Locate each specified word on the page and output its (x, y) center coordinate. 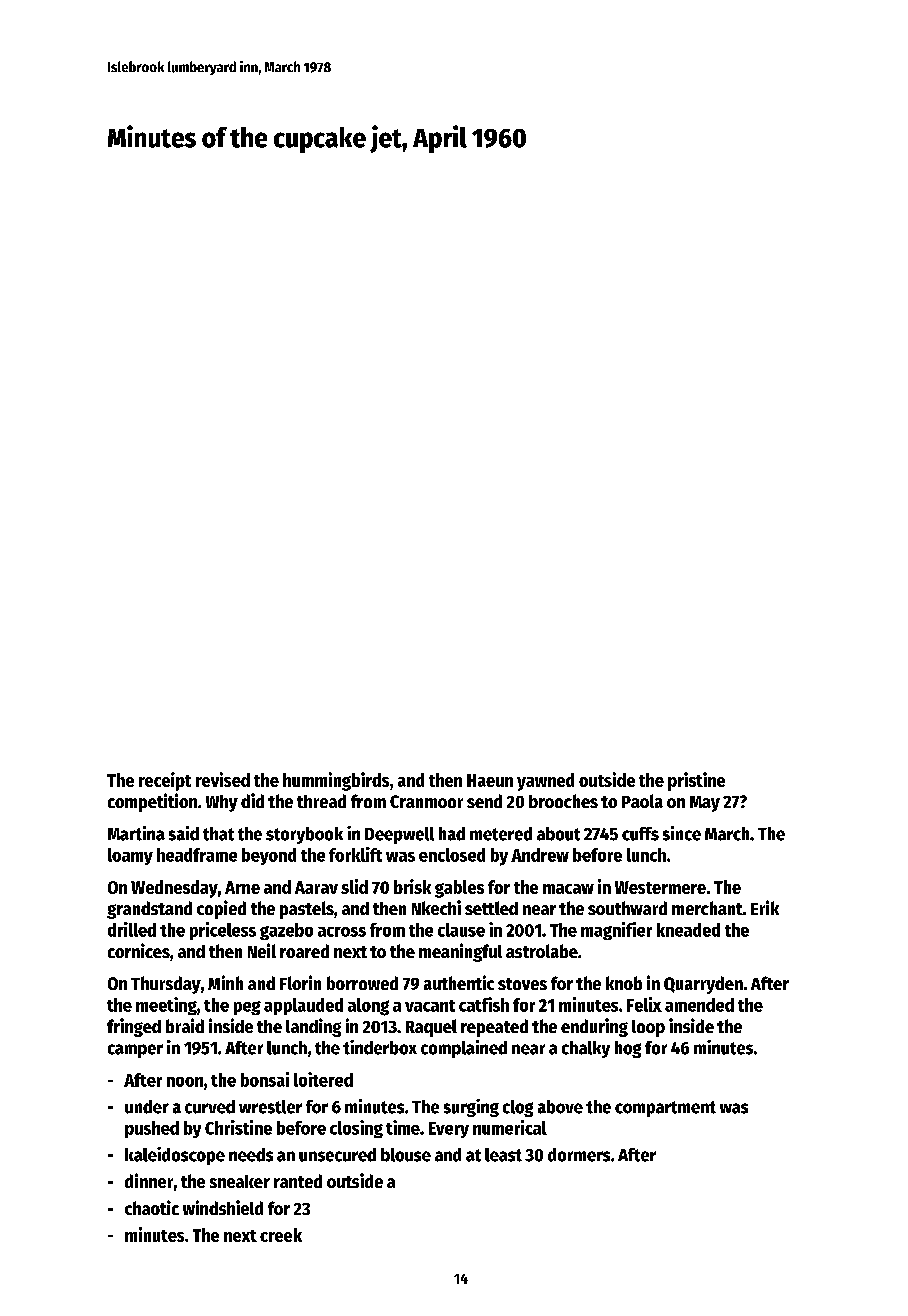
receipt (165, 781)
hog (628, 1049)
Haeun (490, 780)
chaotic (152, 1207)
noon (185, 1082)
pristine (696, 781)
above (560, 1107)
